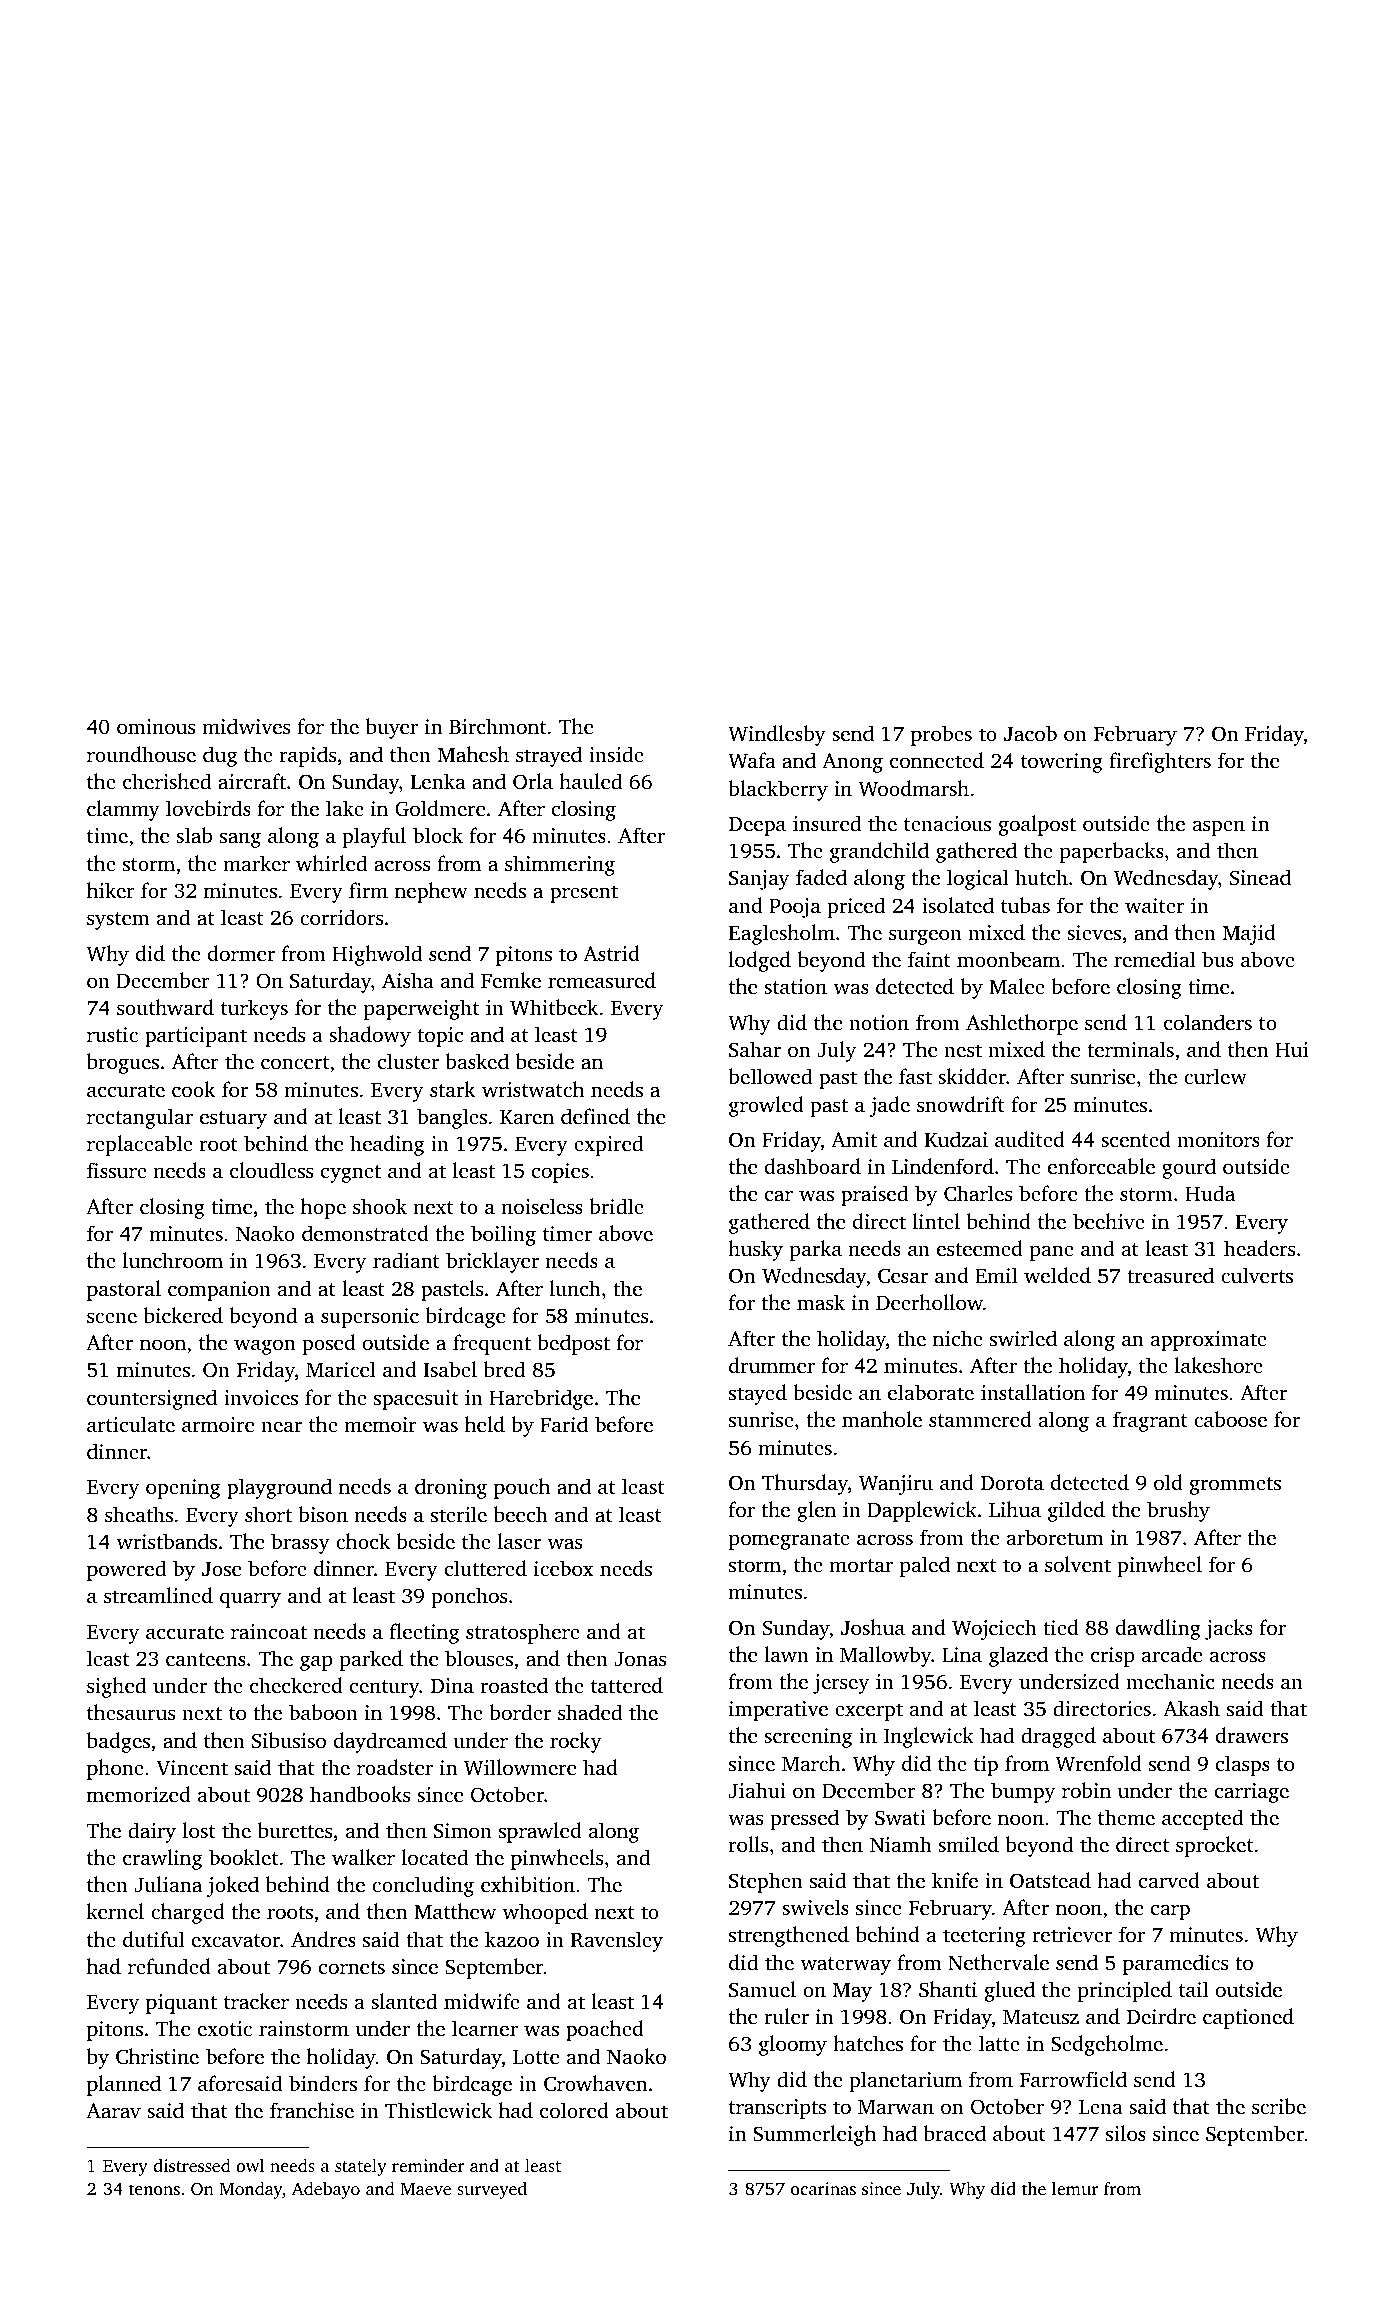  I want to click on midwives, so click(246, 726).
